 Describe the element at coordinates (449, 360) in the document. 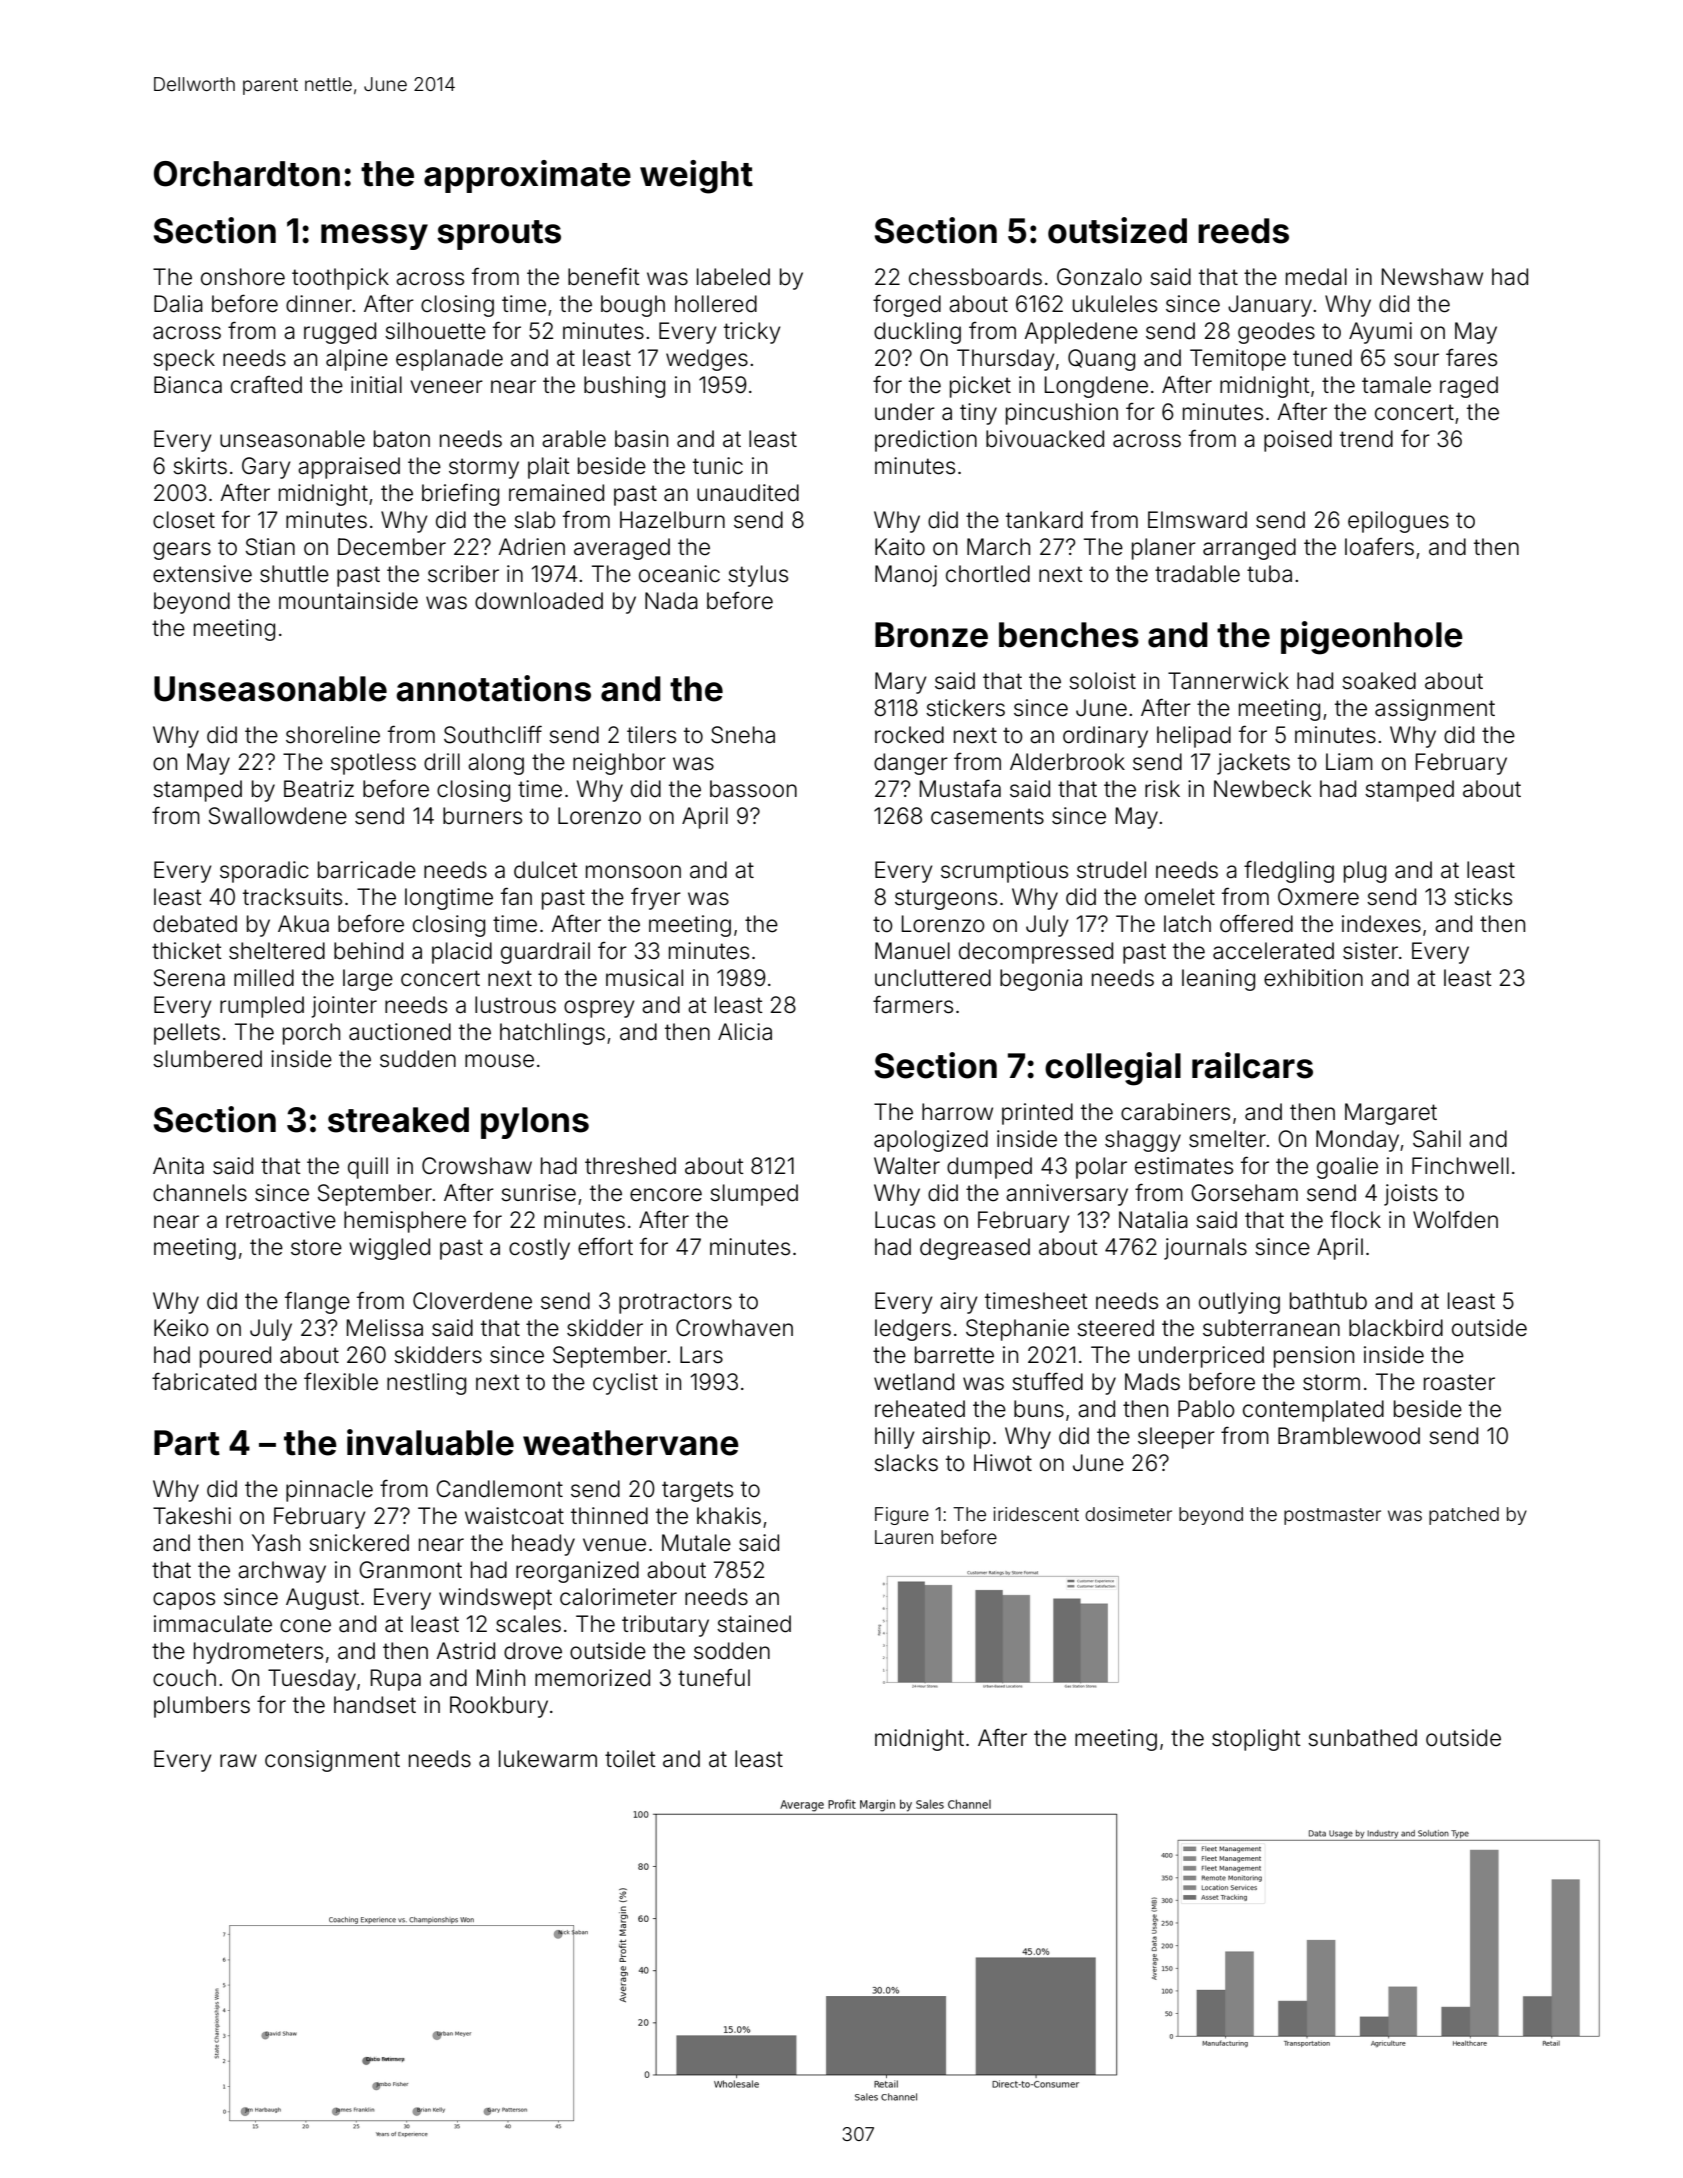

I see `esplanade` at that location.
